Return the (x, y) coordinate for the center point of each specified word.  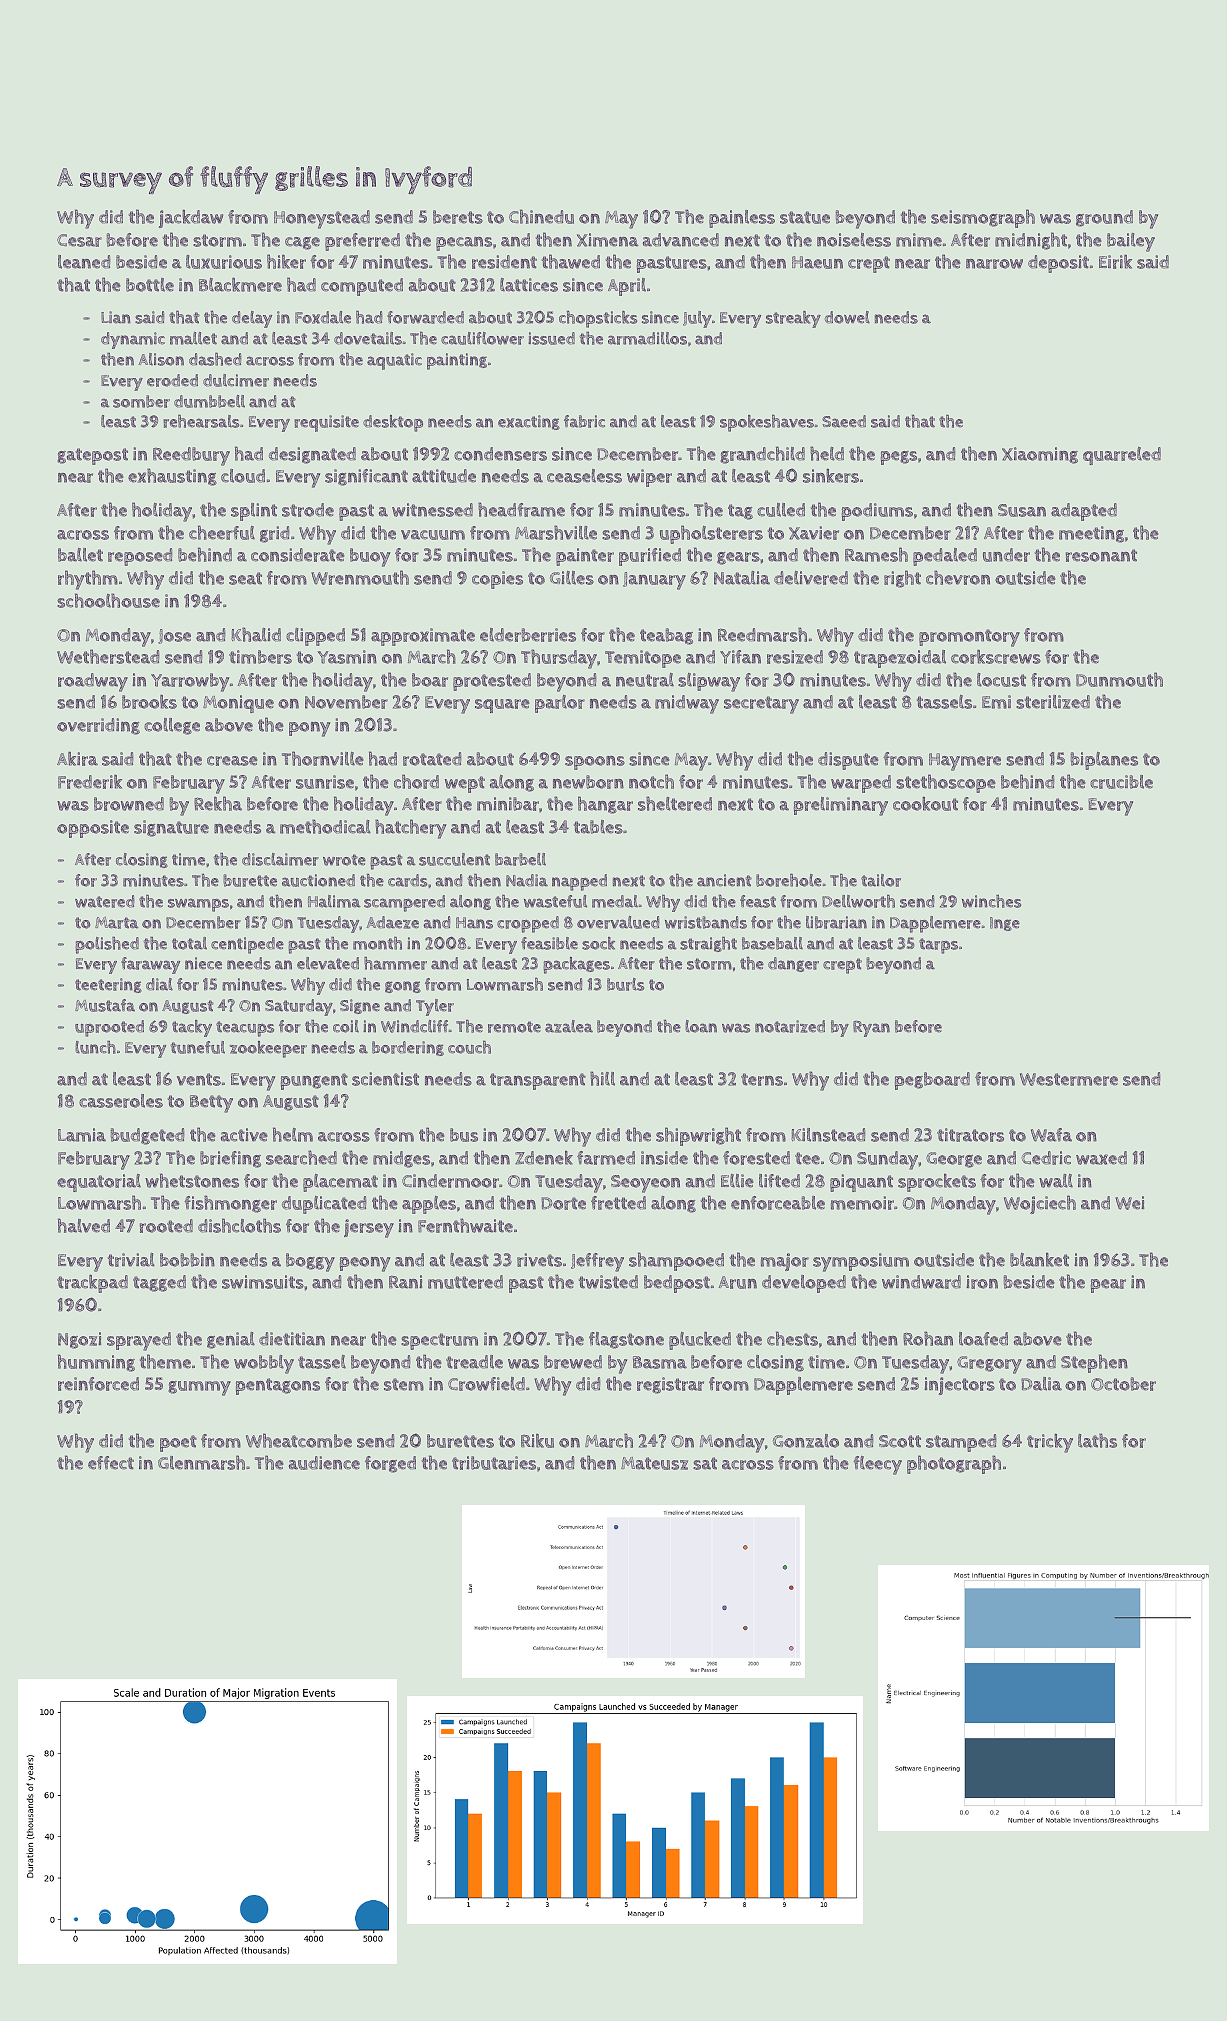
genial (231, 1340)
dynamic (133, 340)
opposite (93, 829)
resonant (1101, 555)
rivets (539, 1260)
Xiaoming (1040, 455)
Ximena (608, 240)
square (502, 706)
